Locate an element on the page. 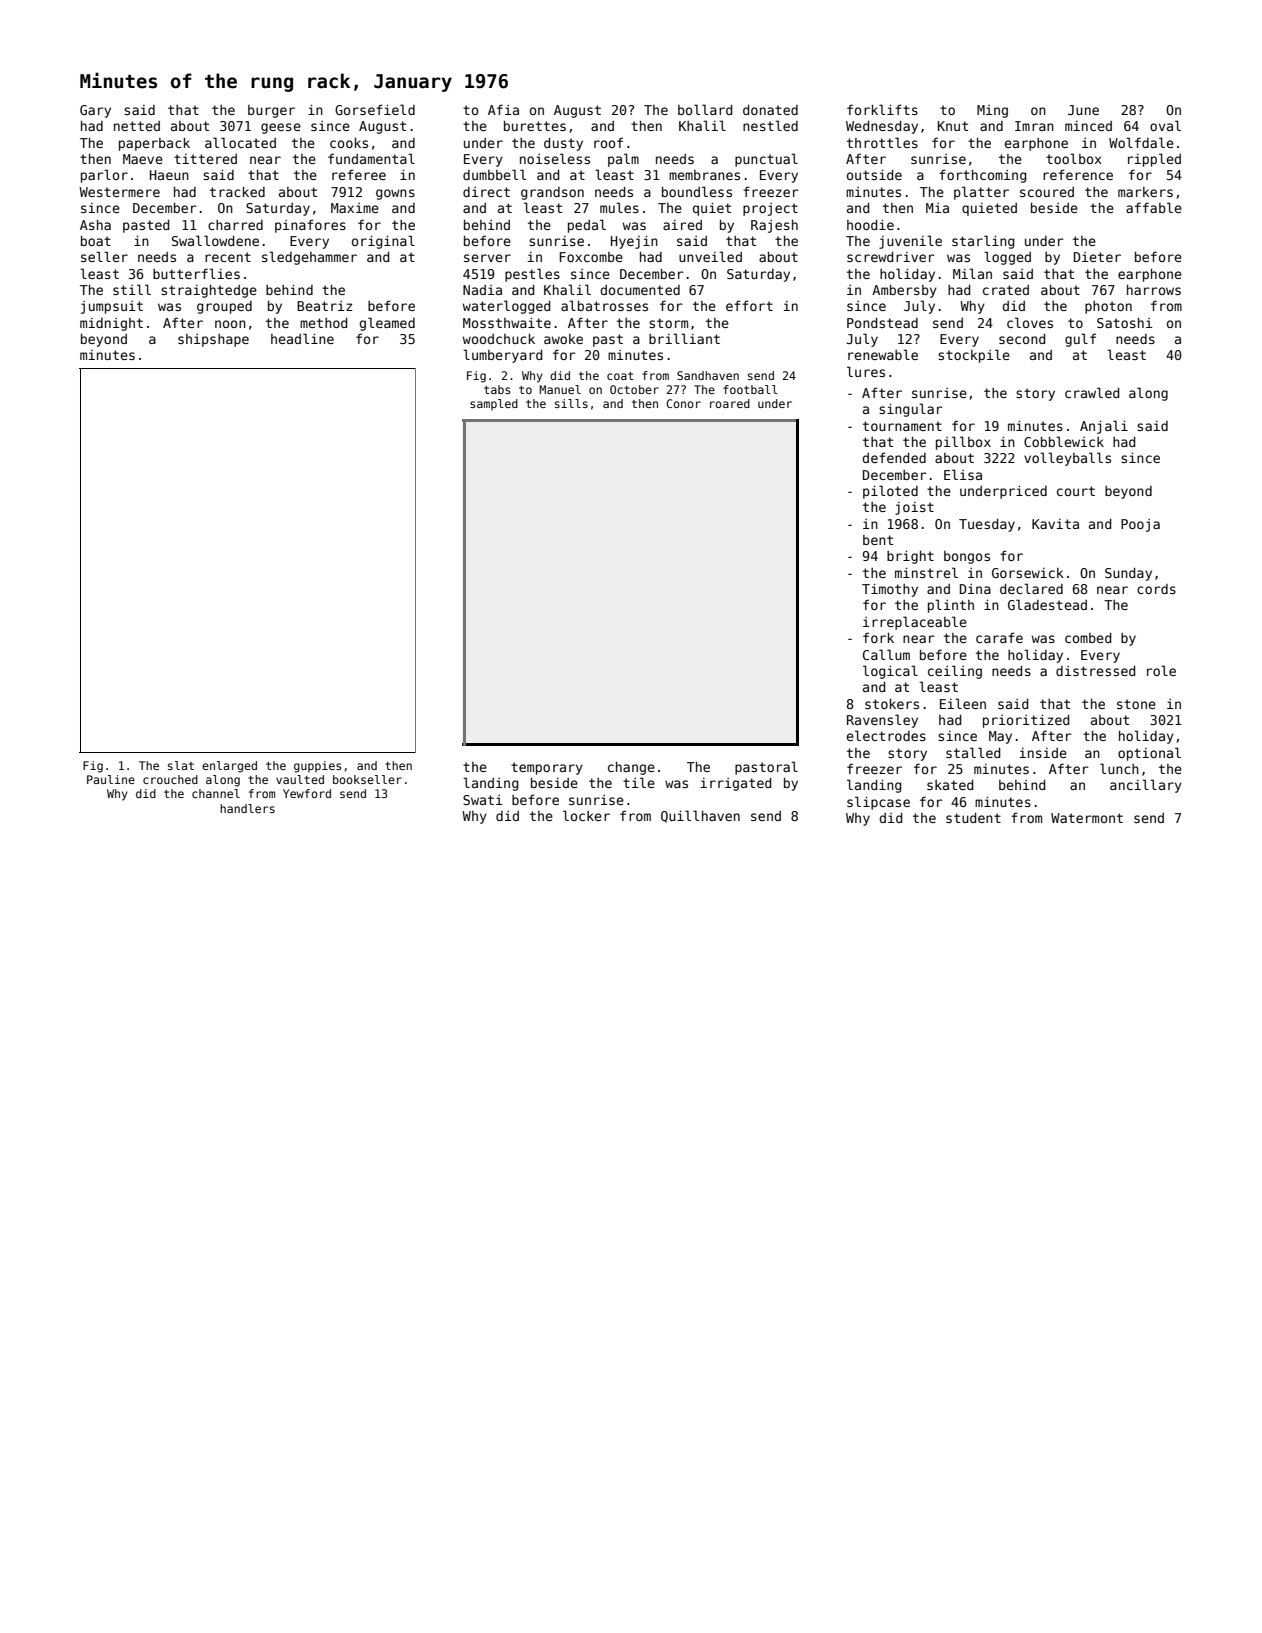  Swallowdene is located at coordinates (215, 240).
